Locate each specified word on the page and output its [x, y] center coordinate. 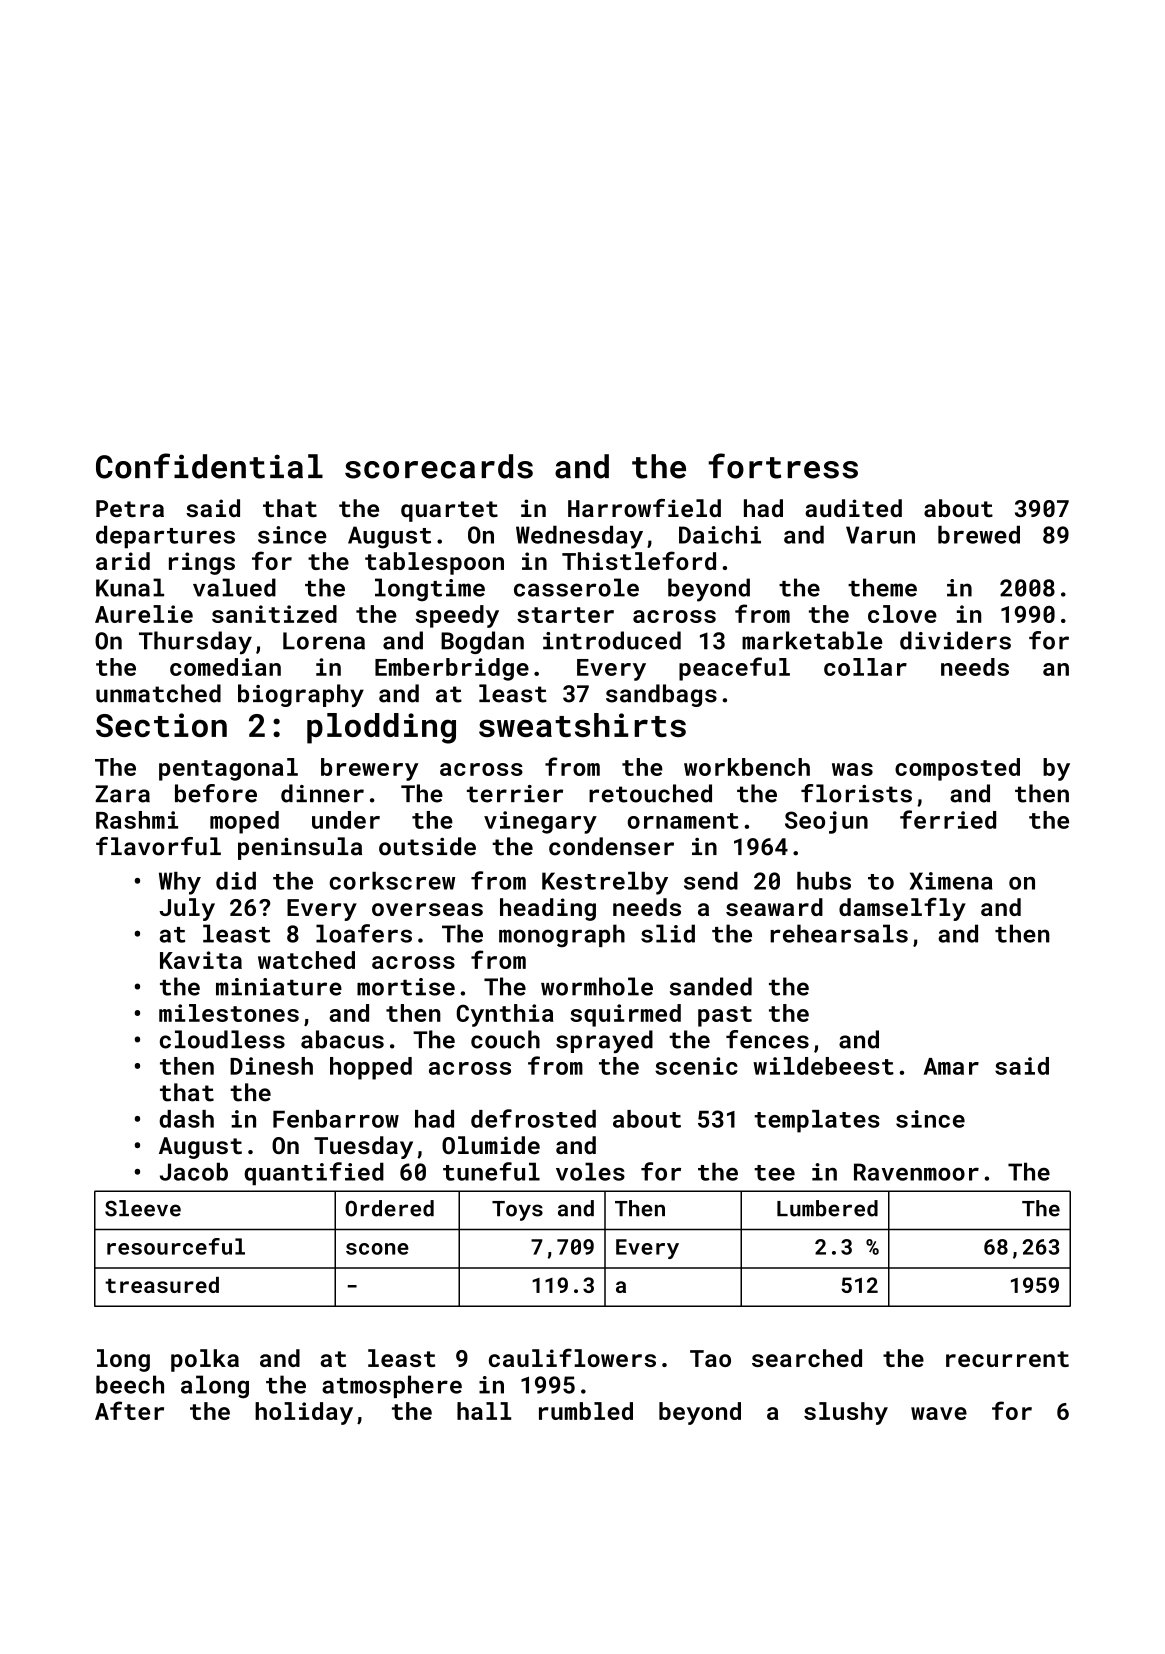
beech [130, 1384]
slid [668, 933]
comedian [225, 667]
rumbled [586, 1411]
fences [767, 1039]
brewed [979, 534]
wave [939, 1413]
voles [590, 1171]
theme [882, 587]
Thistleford [639, 560]
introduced [612, 640]
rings [202, 563]
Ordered [389, 1208]
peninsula [300, 848]
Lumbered [827, 1208]
